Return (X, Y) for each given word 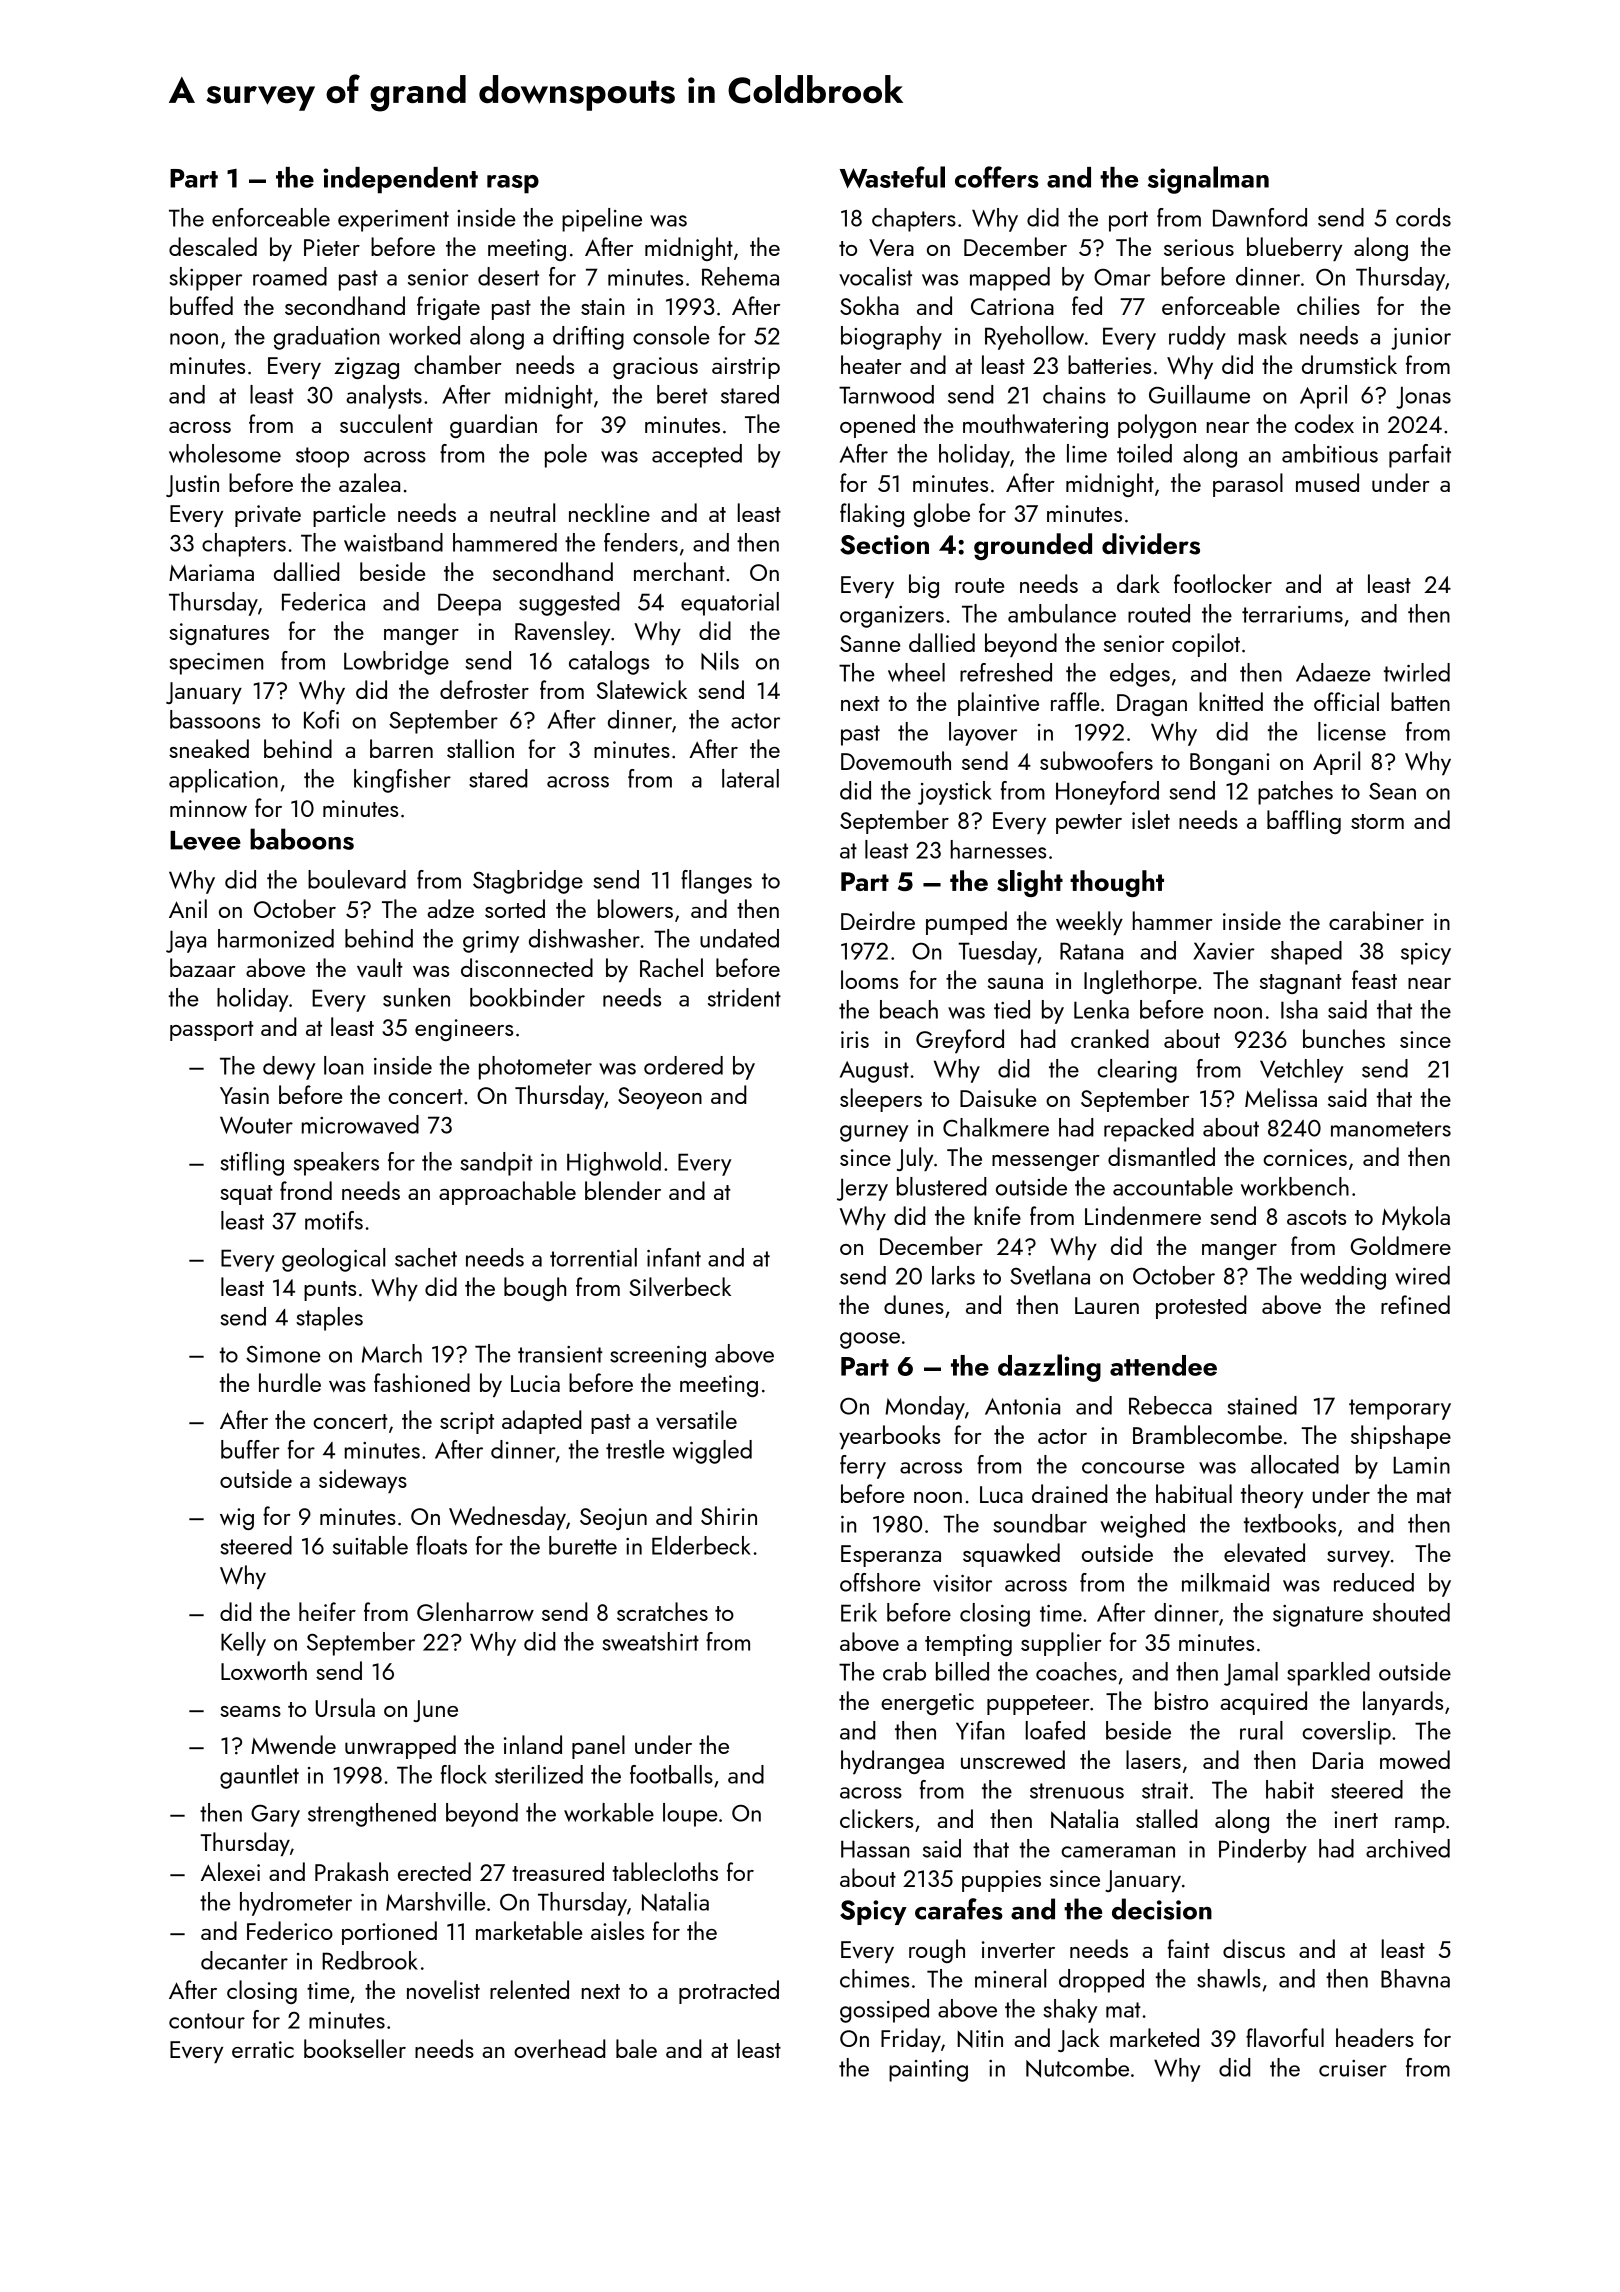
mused (1327, 482)
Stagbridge (528, 882)
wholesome (225, 453)
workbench (1295, 1186)
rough (937, 1951)
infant (674, 1257)
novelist (443, 1990)
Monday (925, 1408)
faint (1189, 1948)
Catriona (1012, 306)
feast (1374, 979)
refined (1415, 1304)
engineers (464, 1030)
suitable (370, 1545)
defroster (484, 689)
